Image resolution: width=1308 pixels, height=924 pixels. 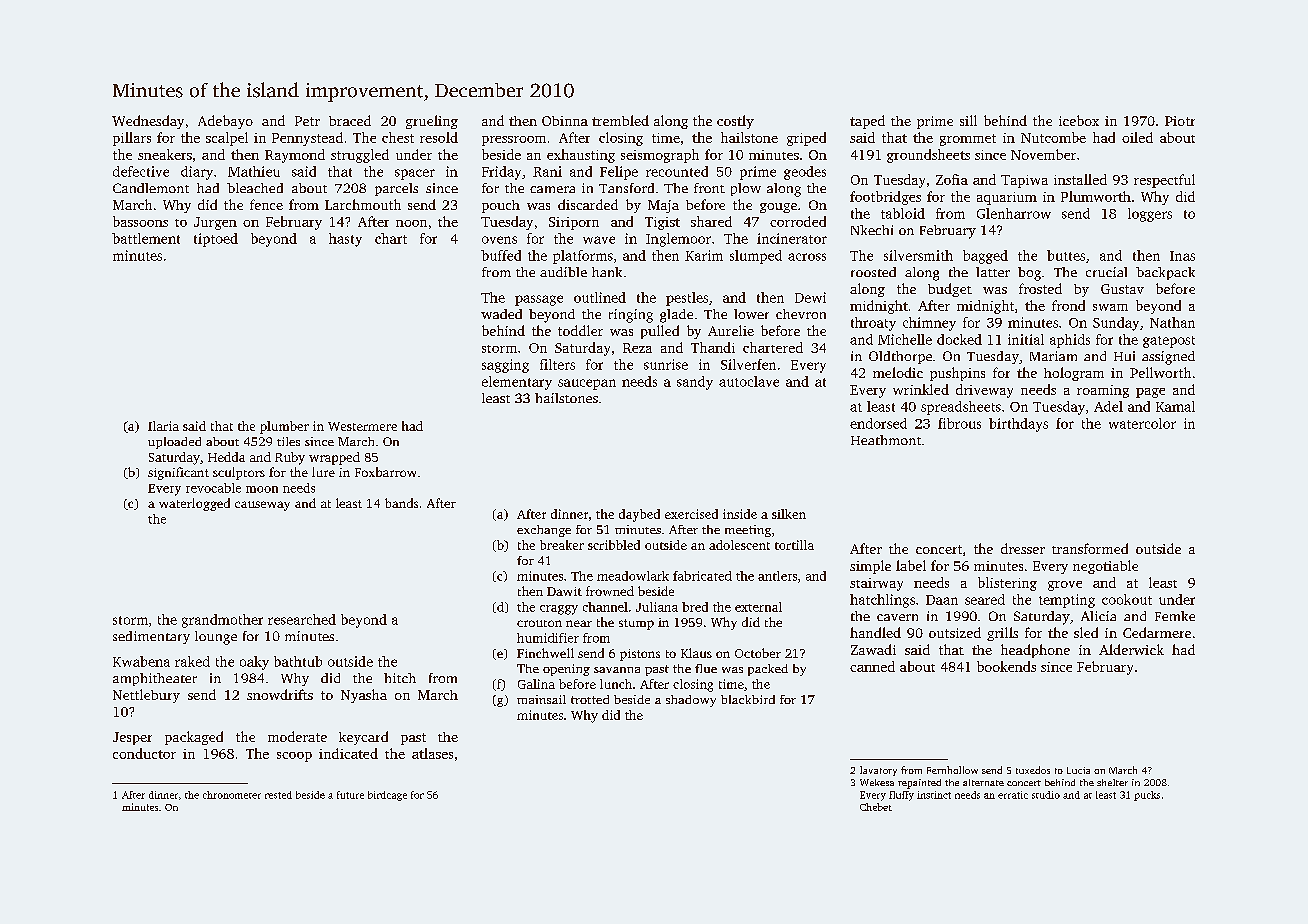 I want to click on Glenharrow, so click(x=1014, y=213).
